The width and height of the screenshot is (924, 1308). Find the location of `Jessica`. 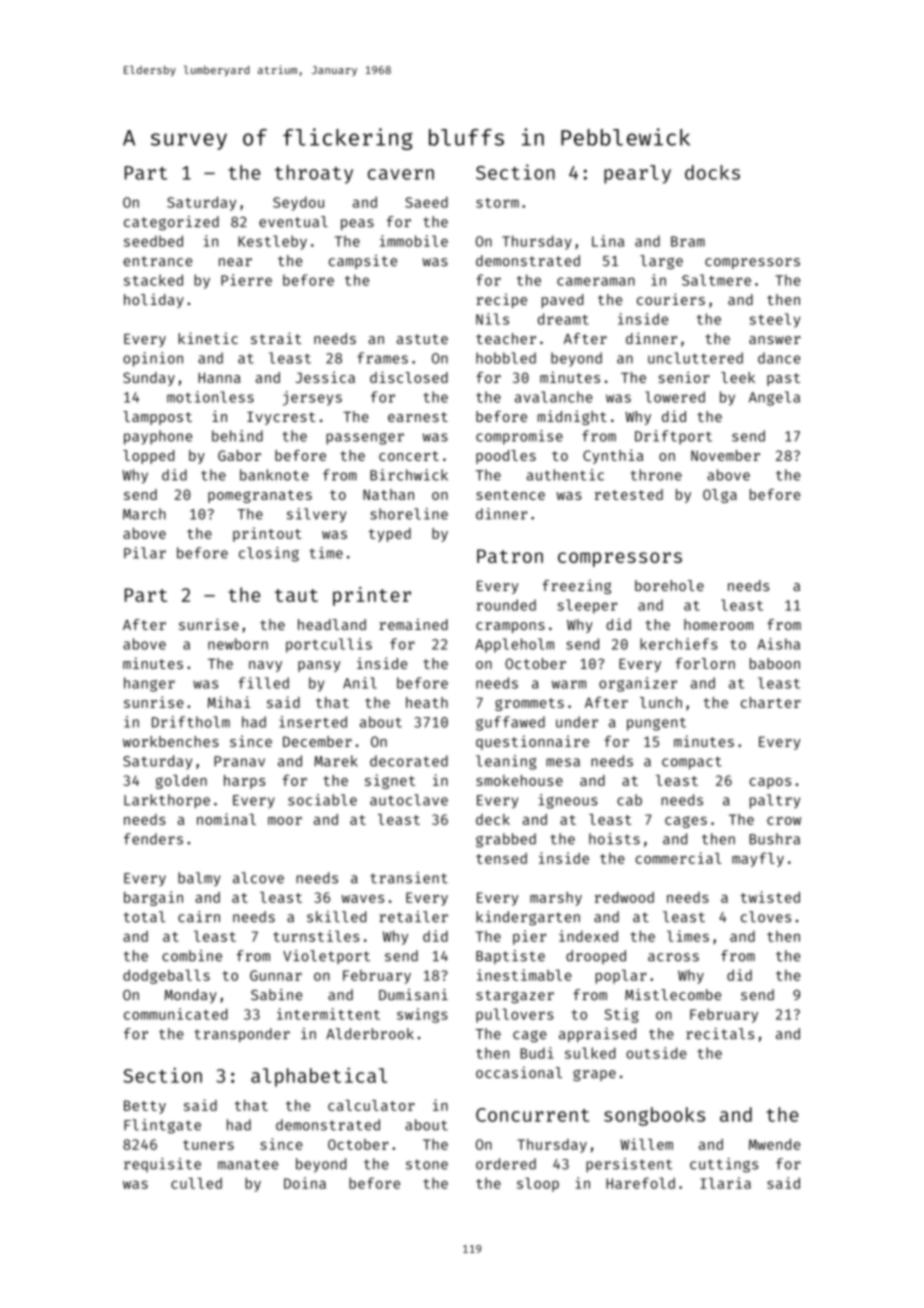

Jessica is located at coordinates (325, 377).
